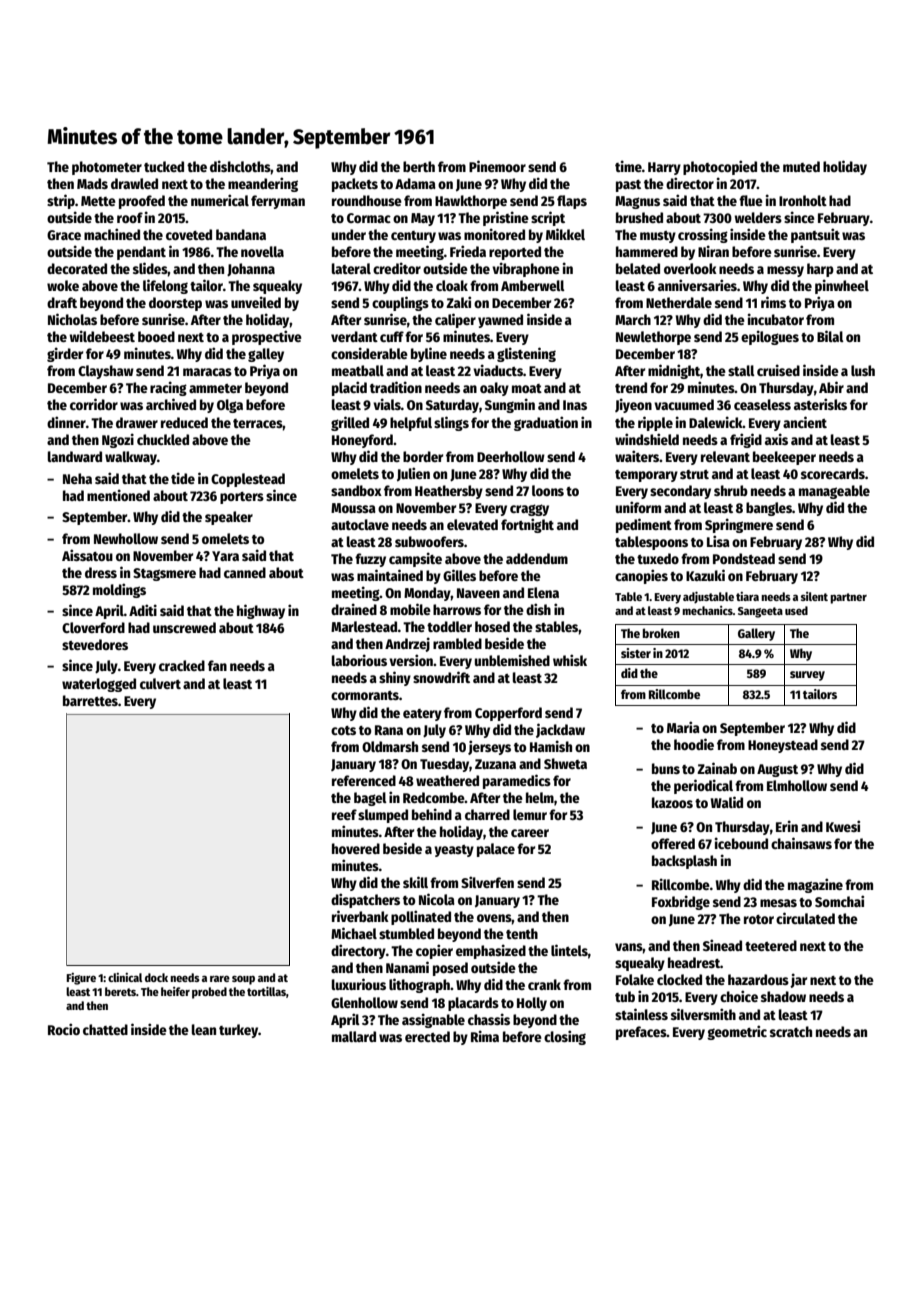  What do you see at coordinates (105, 1029) in the screenshot?
I see `chatted` at bounding box center [105, 1029].
